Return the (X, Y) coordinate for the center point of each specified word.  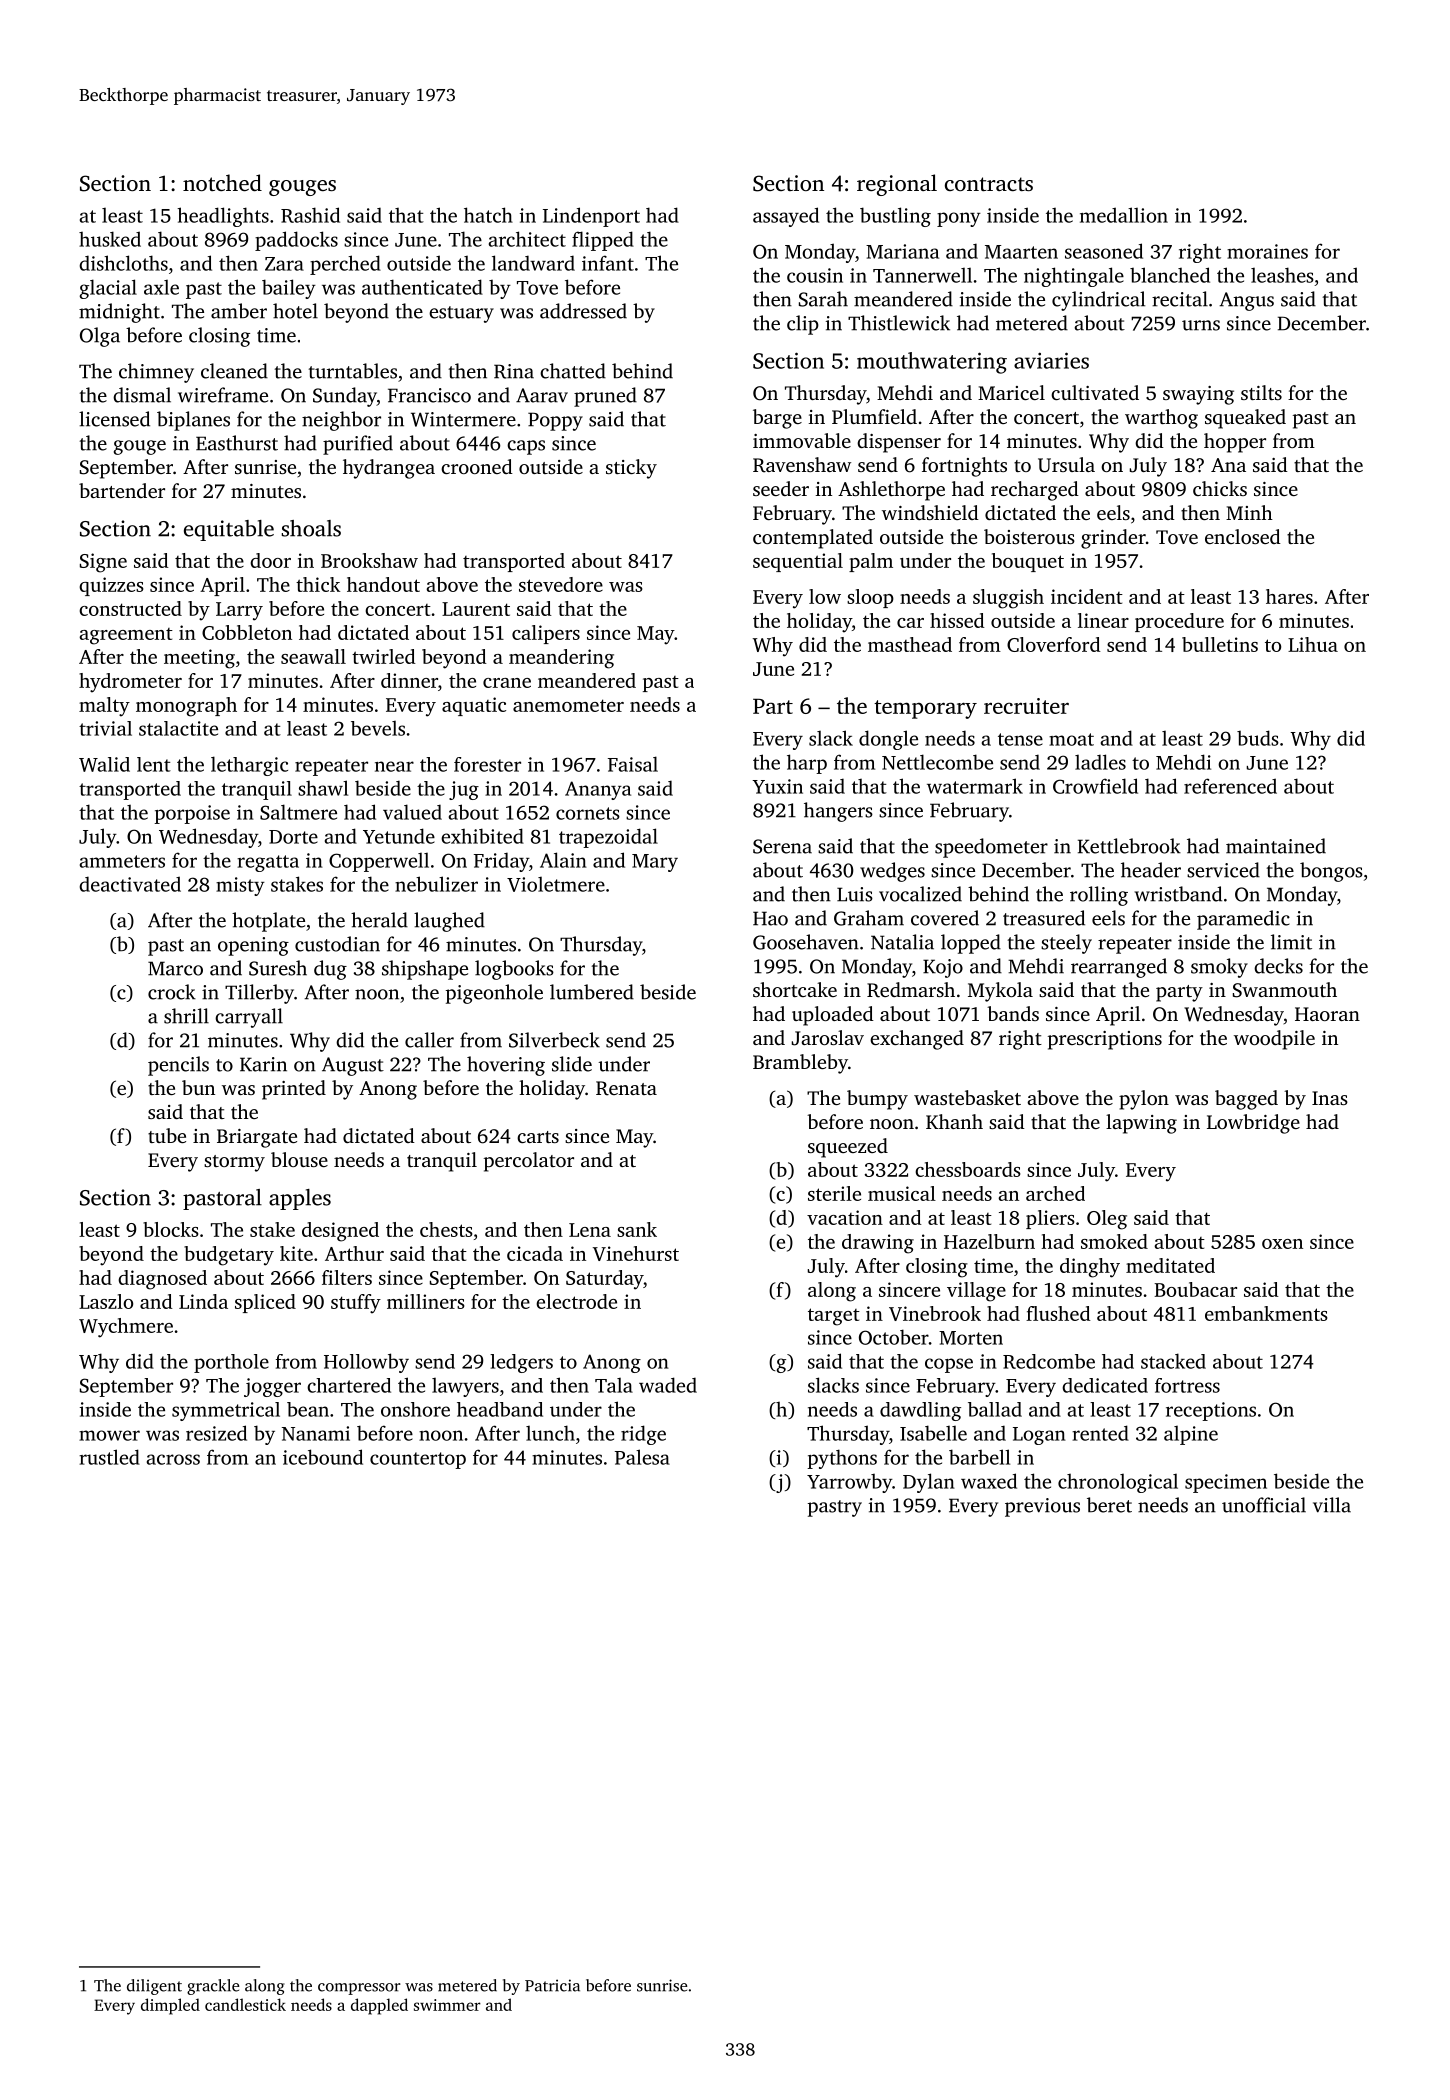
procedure (1179, 622)
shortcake (795, 989)
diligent (154, 1987)
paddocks (296, 241)
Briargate (257, 1138)
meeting (199, 659)
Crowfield (1095, 786)
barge (777, 419)
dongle (888, 740)
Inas (1330, 1098)
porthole (231, 1363)
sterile (834, 1193)
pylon (1144, 1100)
